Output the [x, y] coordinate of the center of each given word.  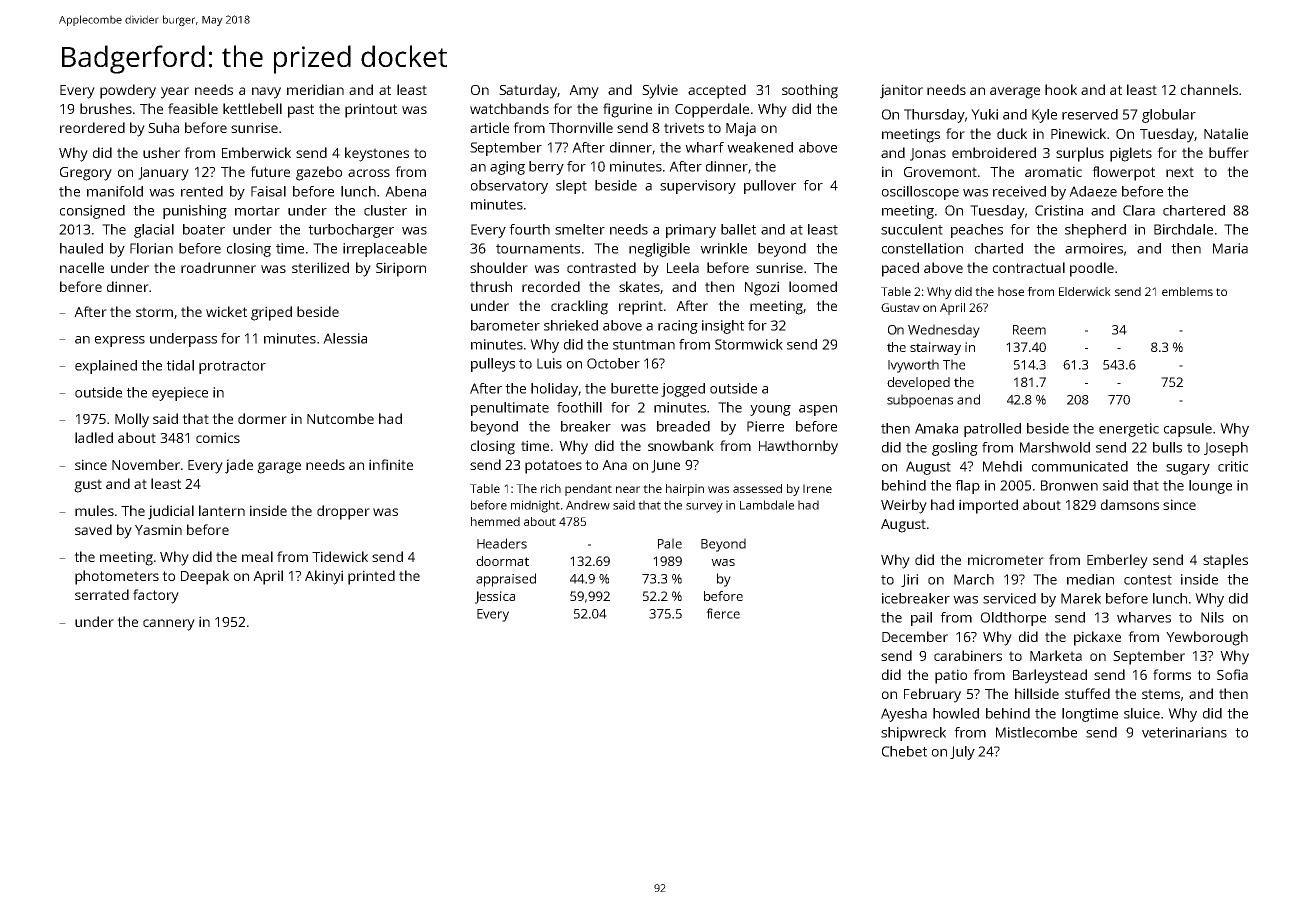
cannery [169, 625]
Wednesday [944, 331]
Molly [132, 420]
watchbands [509, 108]
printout [371, 110]
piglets [1131, 154]
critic [1233, 466]
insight [723, 327]
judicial [171, 512]
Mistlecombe [1036, 732]
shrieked [571, 325]
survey [704, 508]
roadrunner [218, 267]
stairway [935, 348]
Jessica [495, 597]
